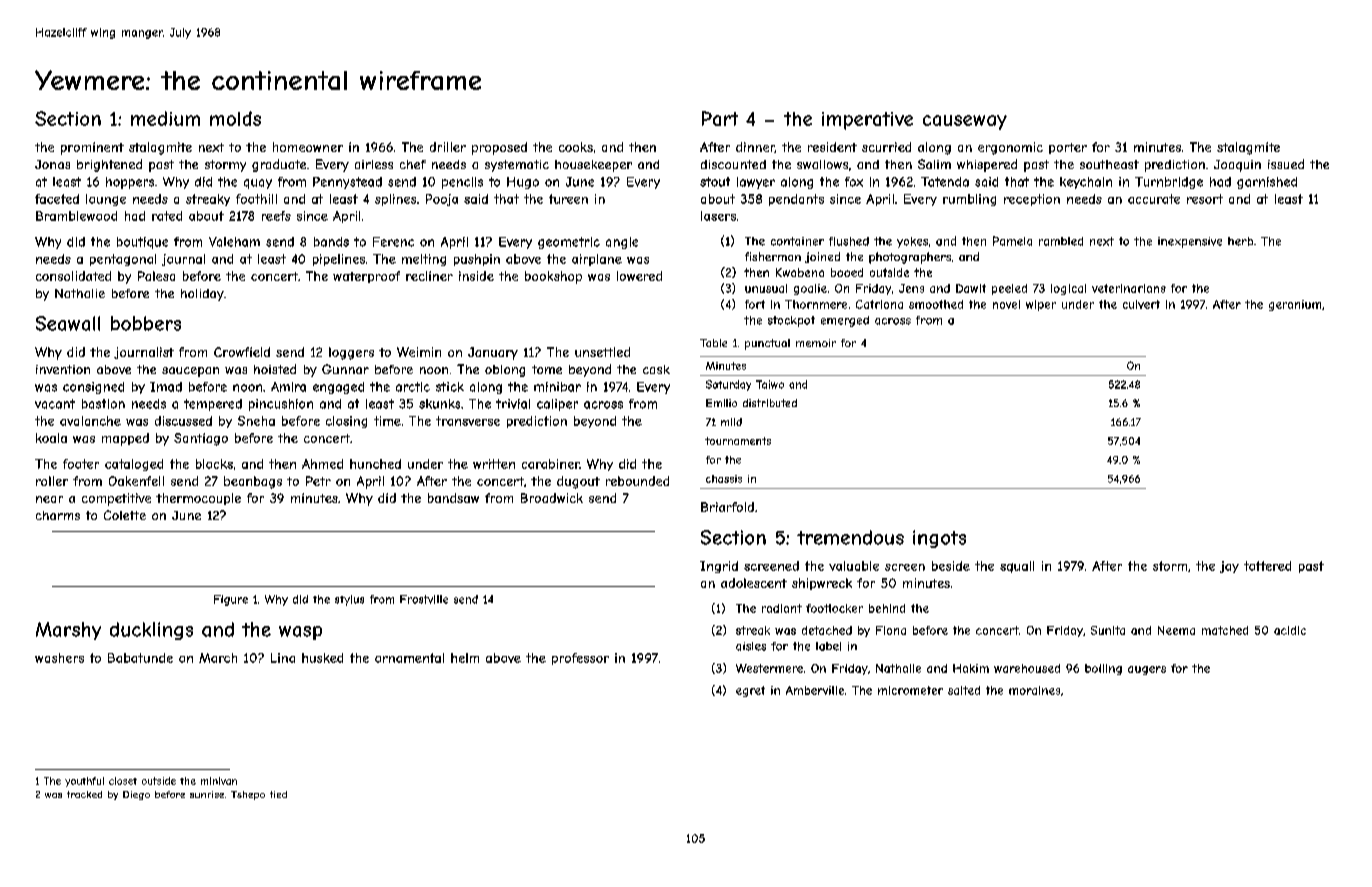 The image size is (1372, 887). Describe the element at coordinates (165, 118) in the image. I see `medium` at that location.
